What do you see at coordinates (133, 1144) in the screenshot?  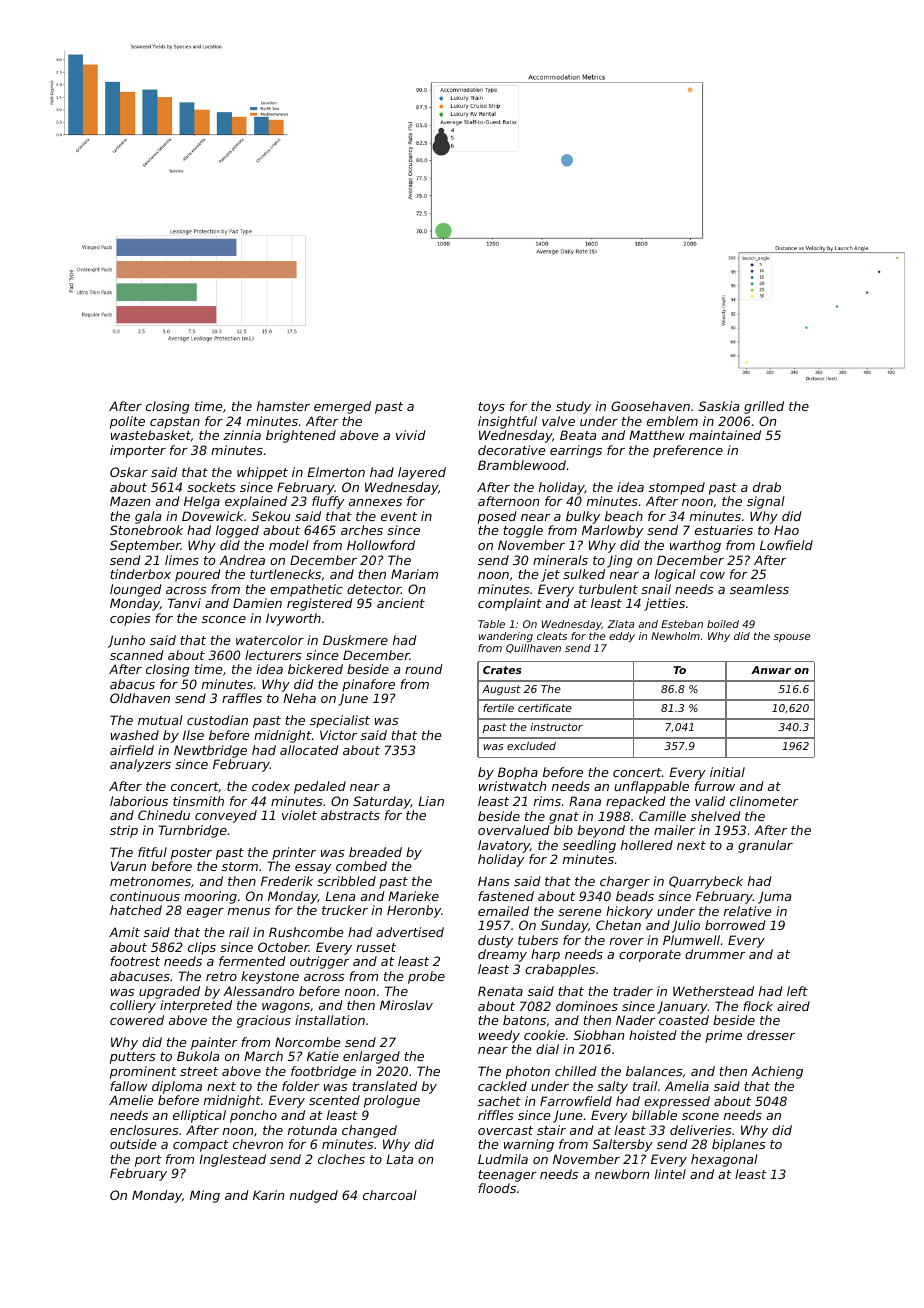 I see `outside` at bounding box center [133, 1144].
